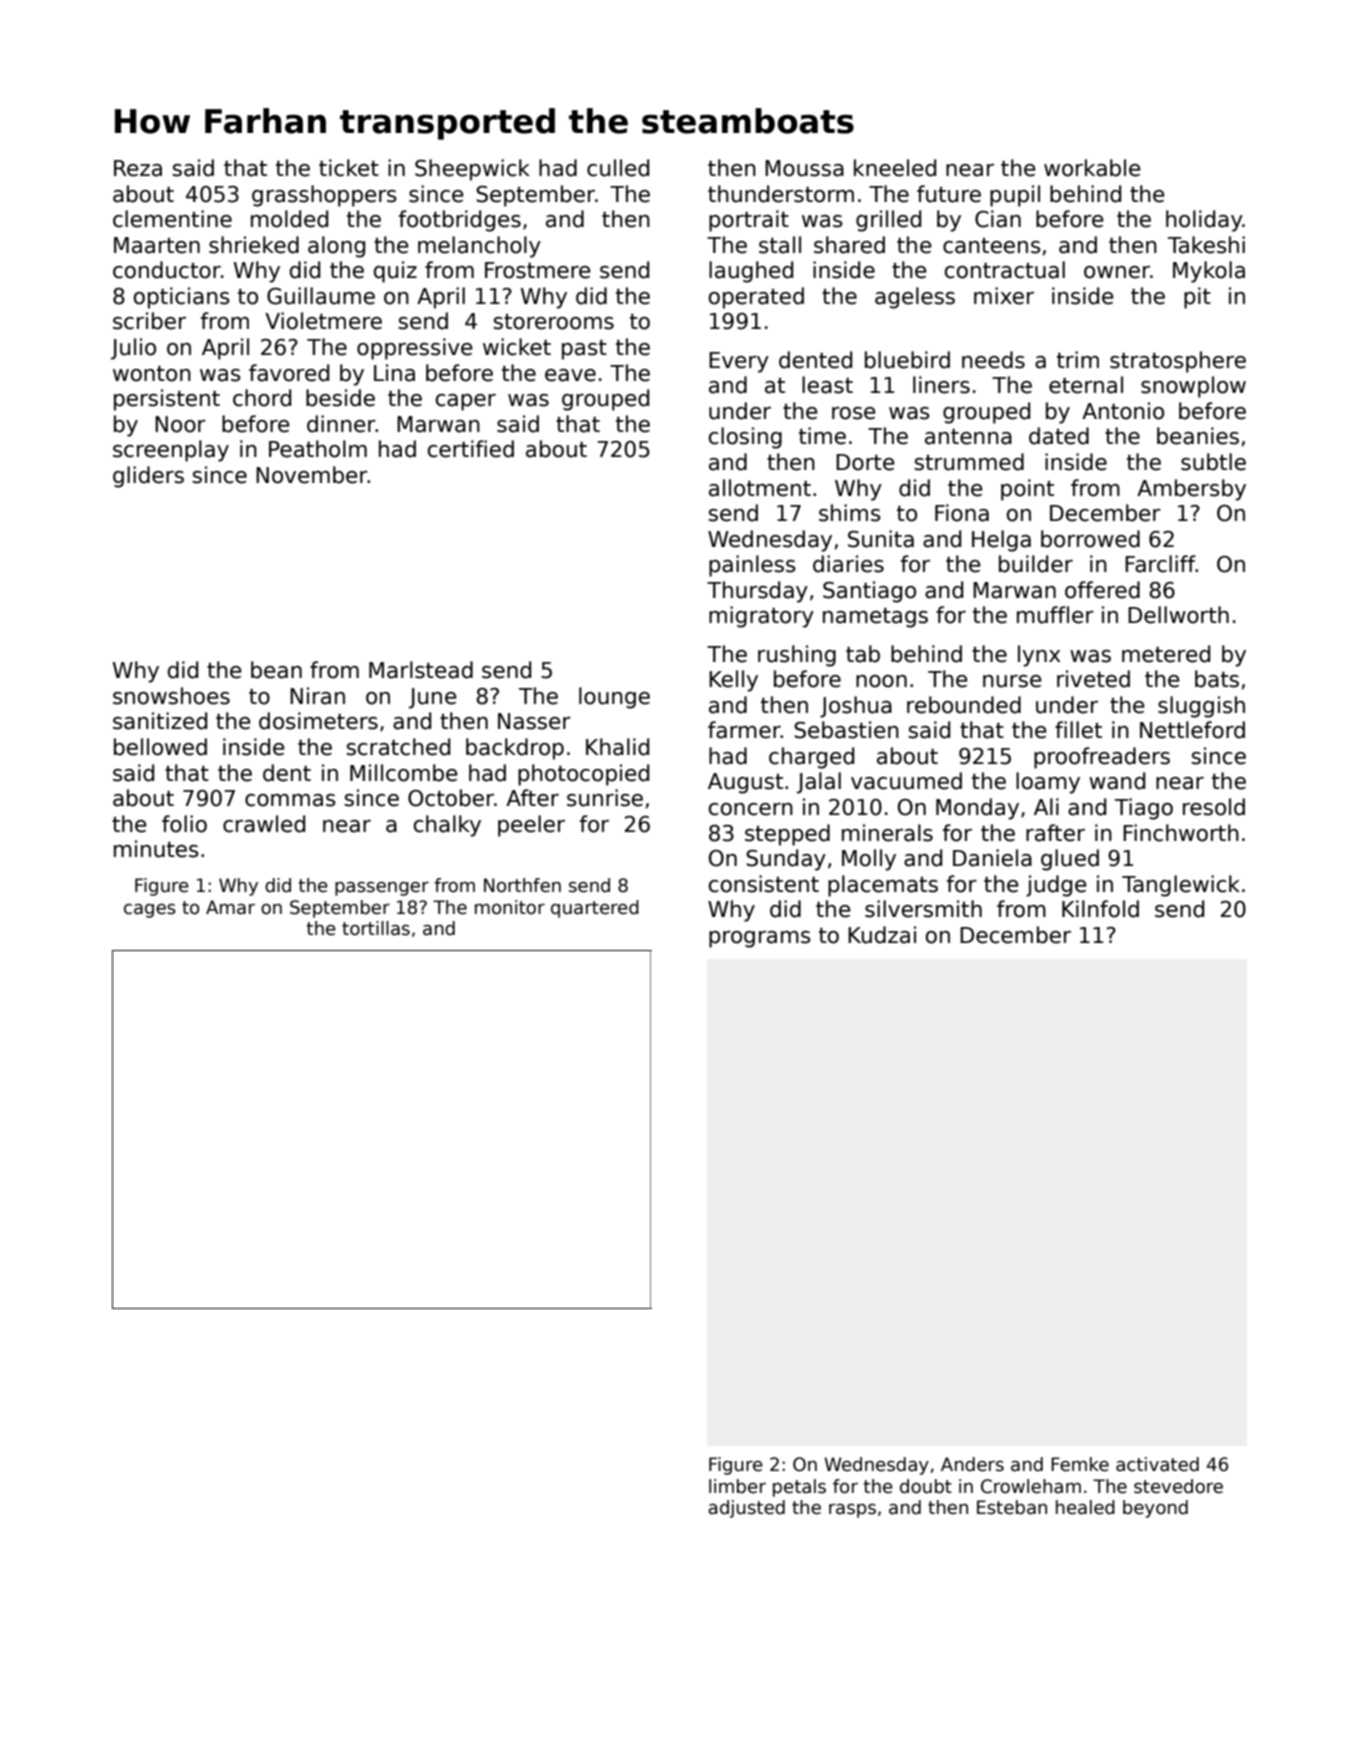 The image size is (1359, 1759). Describe the element at coordinates (172, 219) in the screenshot. I see `clementine` at that location.
